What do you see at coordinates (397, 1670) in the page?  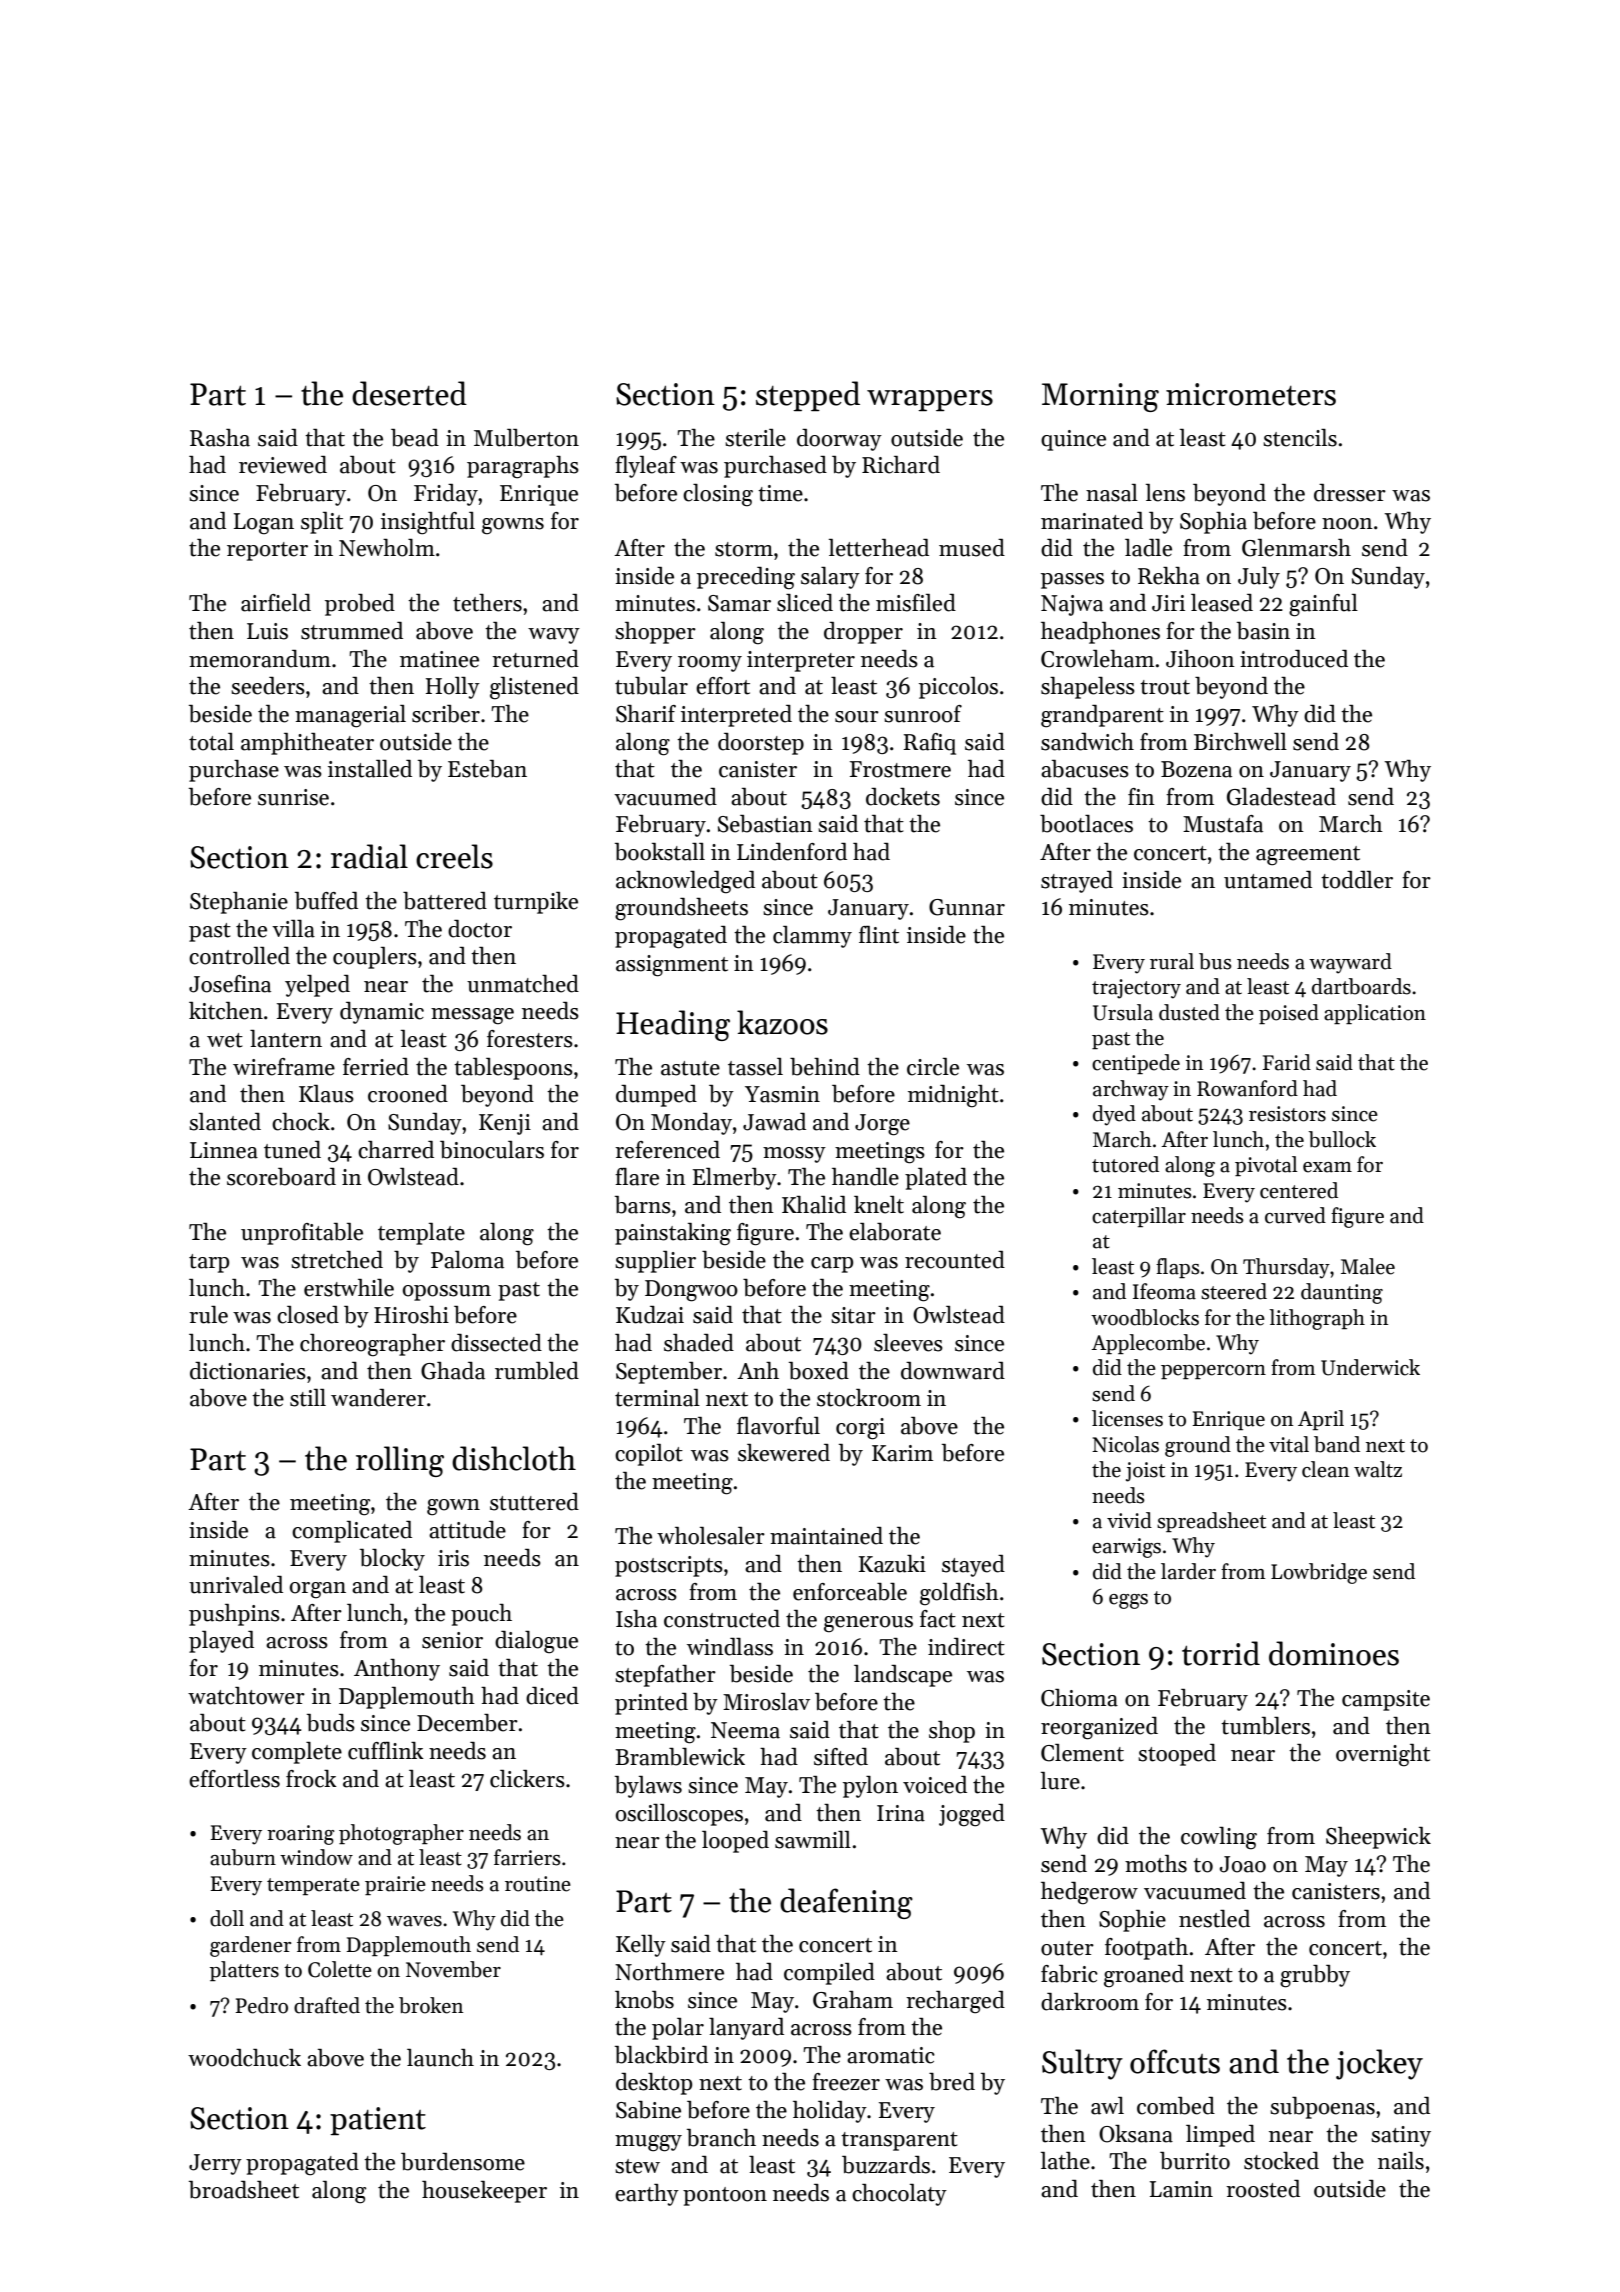 I see `Anthony` at bounding box center [397, 1670].
